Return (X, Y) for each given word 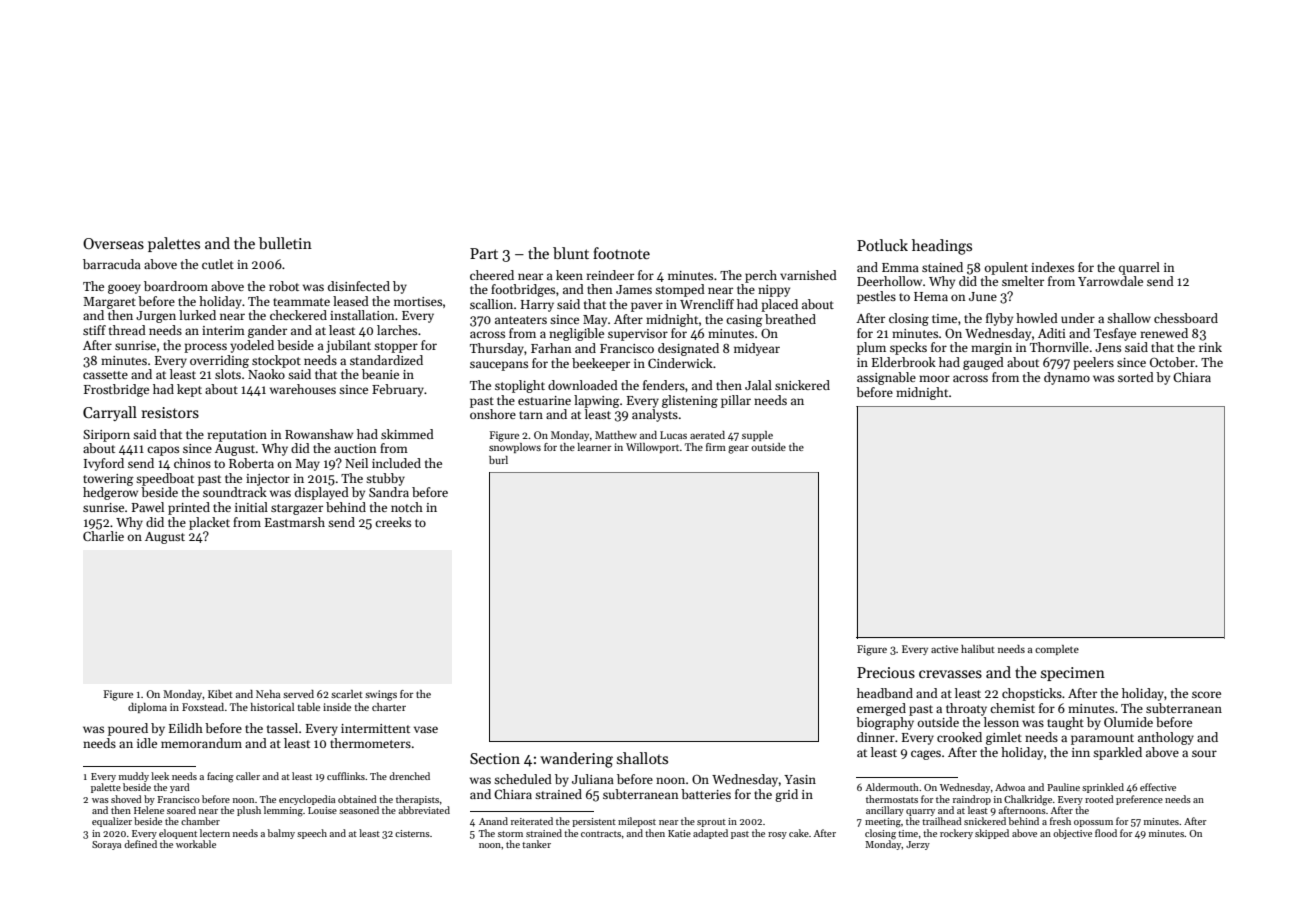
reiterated (532, 821)
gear (738, 449)
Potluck (882, 245)
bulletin (285, 243)
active (944, 649)
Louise (322, 810)
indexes (1052, 267)
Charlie (103, 536)
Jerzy (918, 845)
